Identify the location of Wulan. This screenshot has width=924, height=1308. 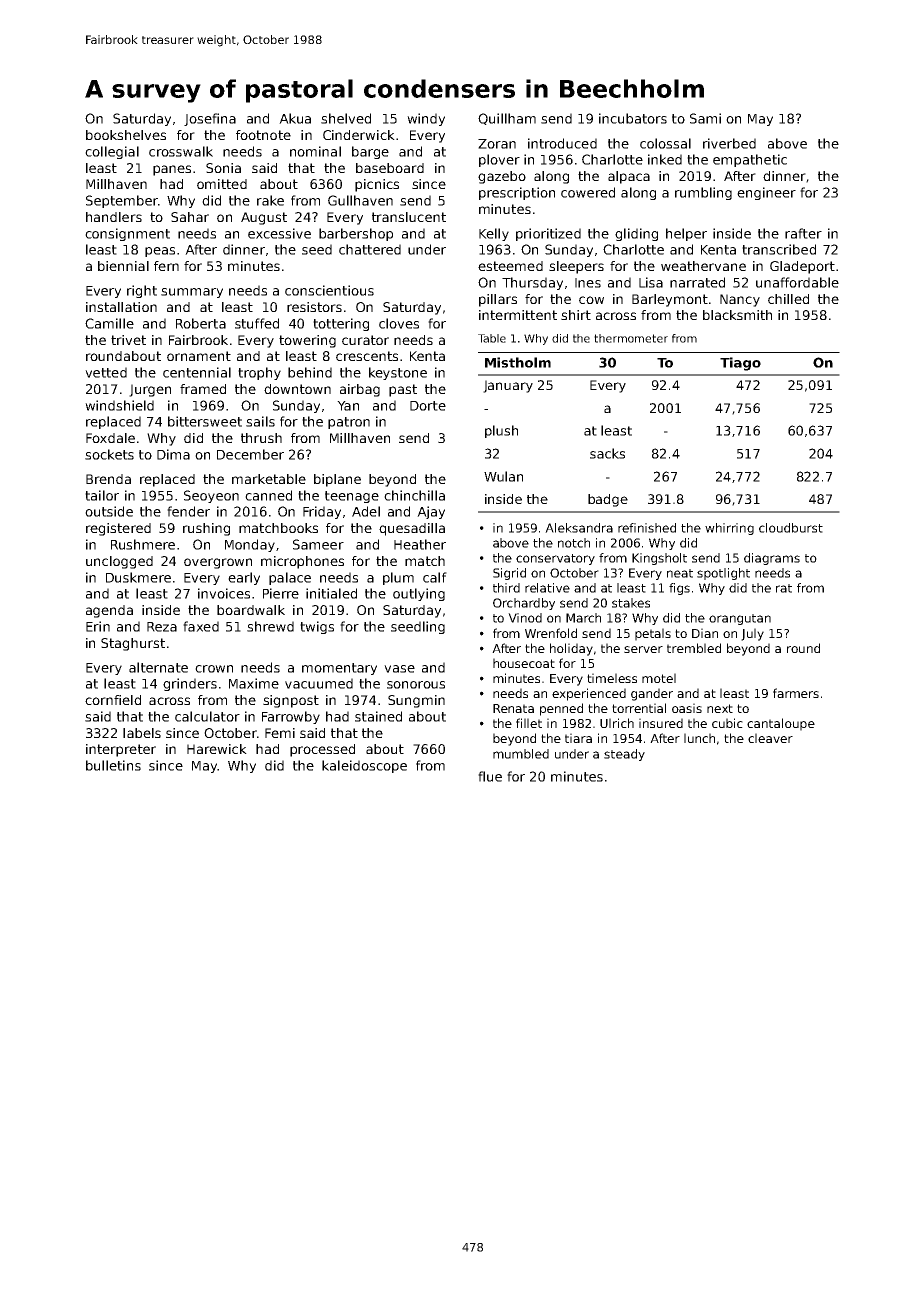
(503, 476).
